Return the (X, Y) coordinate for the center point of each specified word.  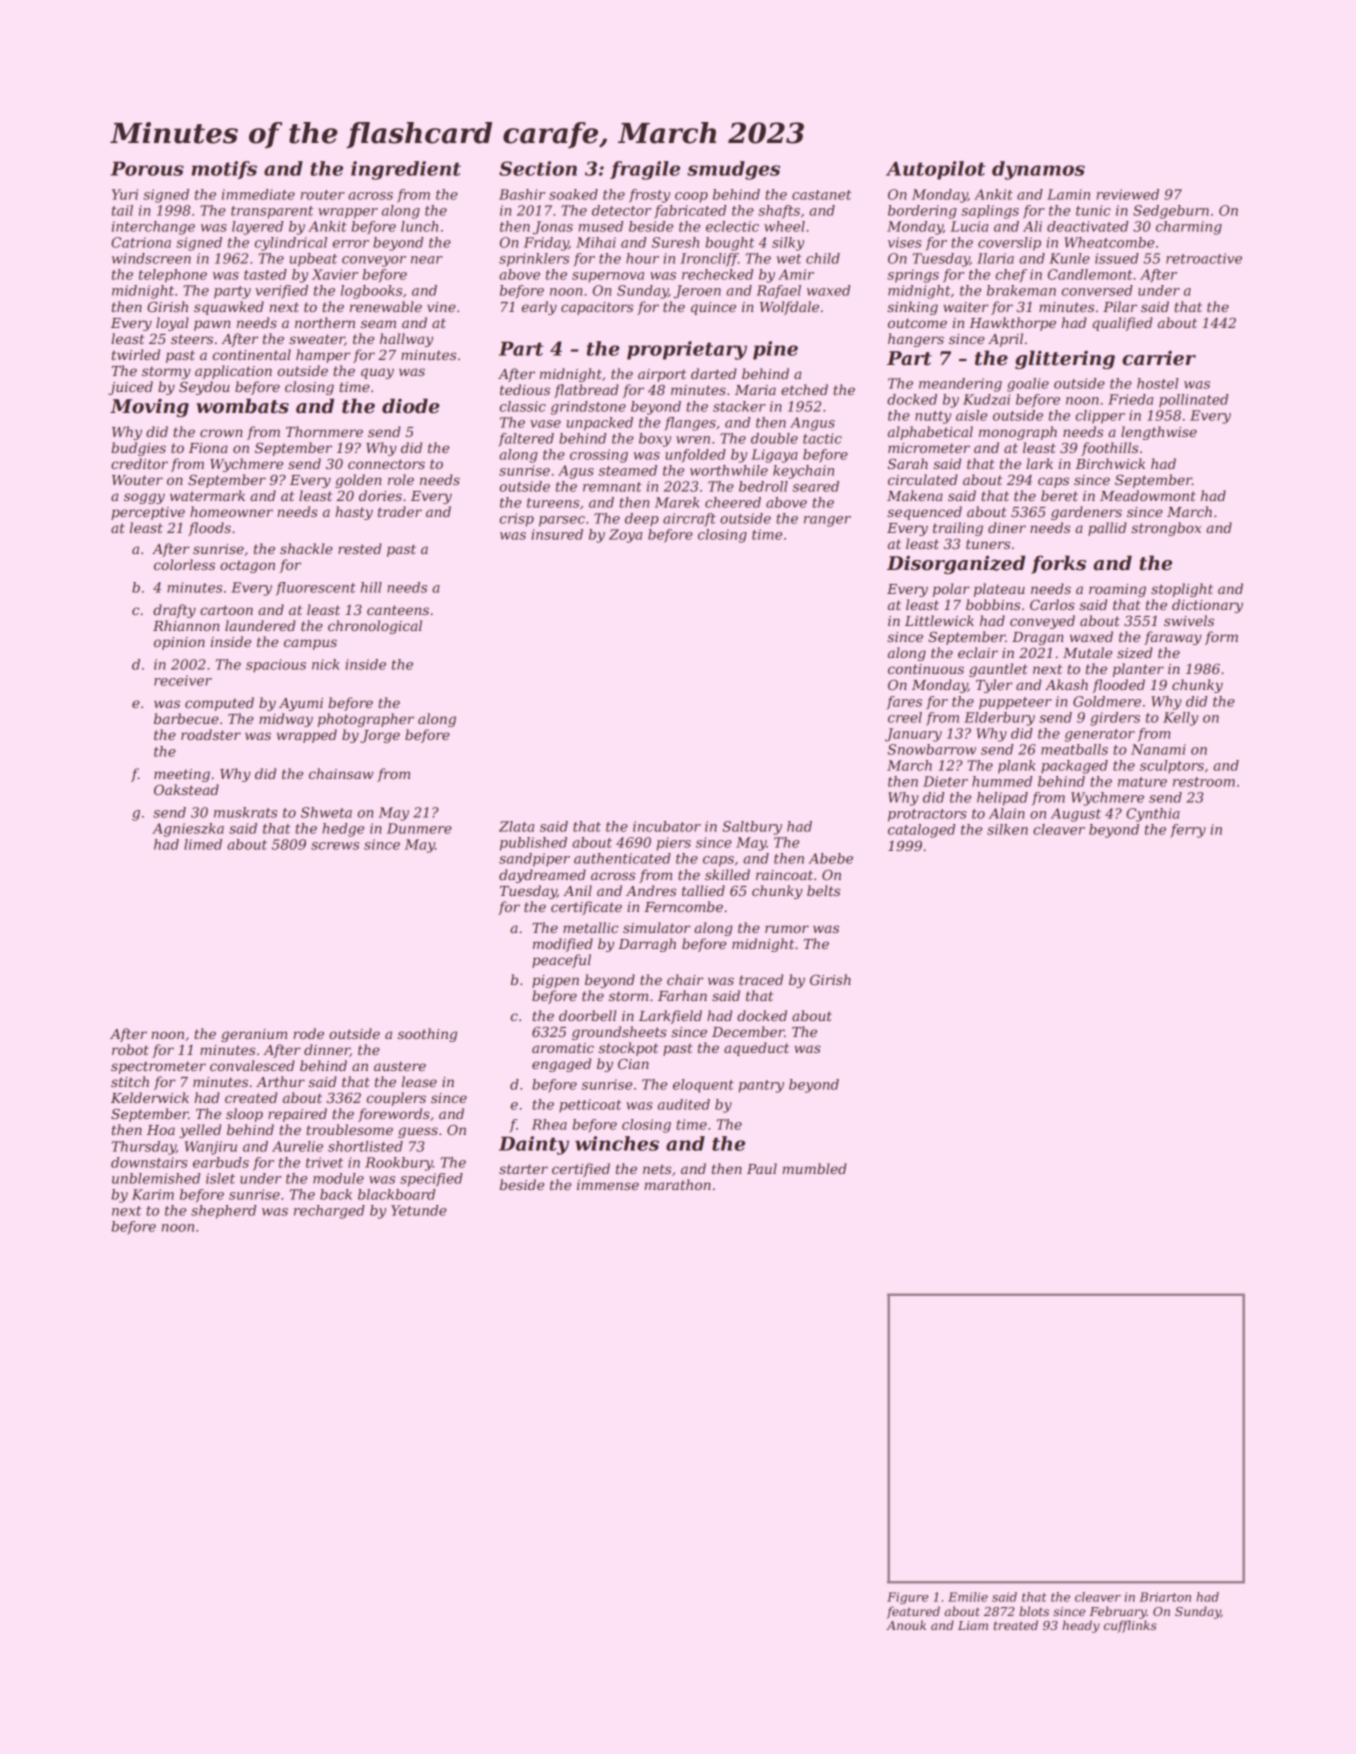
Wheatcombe (1109, 242)
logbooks (371, 292)
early (539, 308)
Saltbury (752, 828)
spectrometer (158, 1067)
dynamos (1038, 170)
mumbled (814, 1168)
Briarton (1165, 1597)
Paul (762, 1168)
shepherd (223, 1212)
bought (730, 244)
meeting (182, 775)
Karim (153, 1194)
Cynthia (1153, 815)
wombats (242, 406)
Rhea (549, 1124)
